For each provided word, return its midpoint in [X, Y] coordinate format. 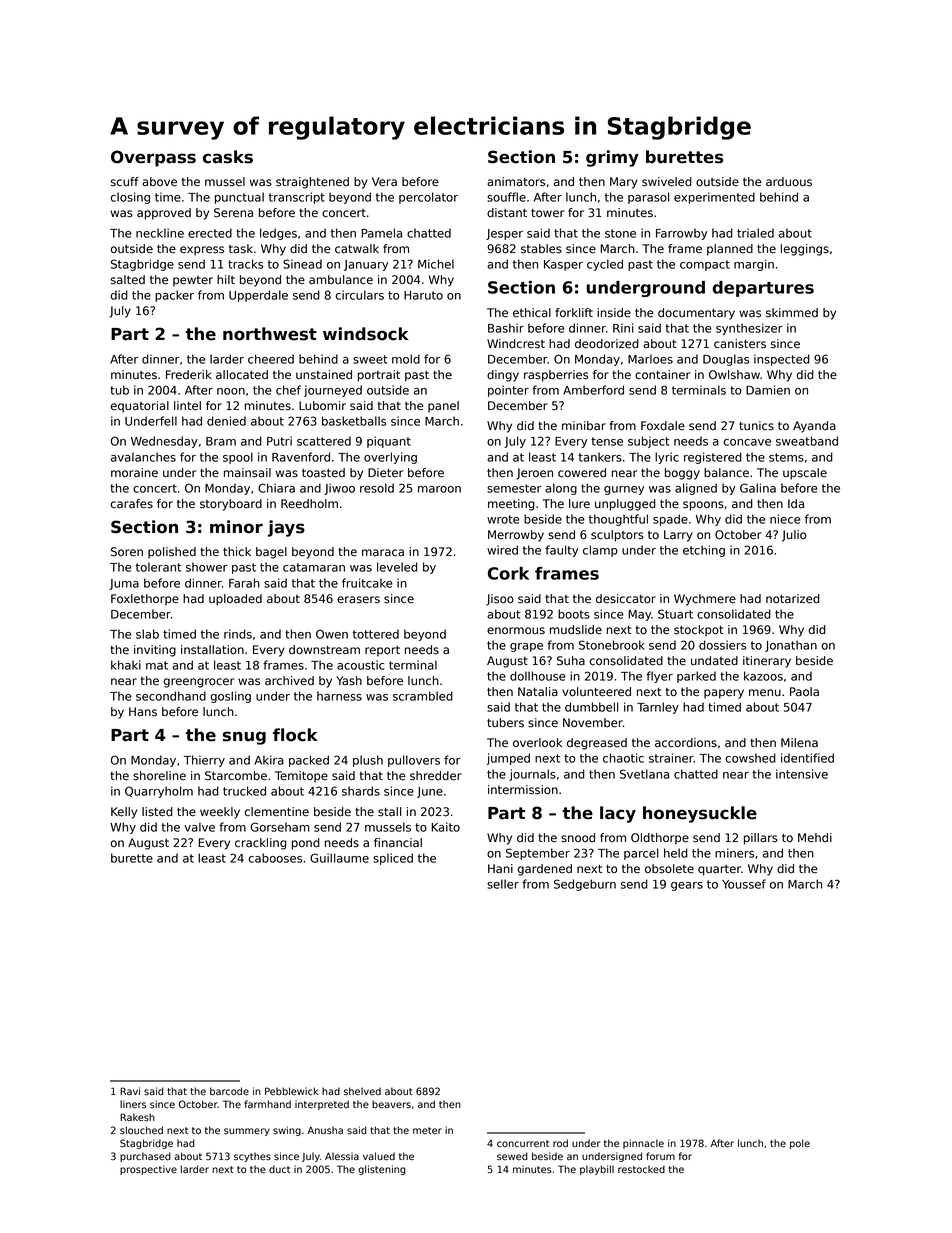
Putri [279, 441]
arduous [789, 182]
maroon [439, 489]
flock [295, 735]
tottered [376, 634]
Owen [332, 634]
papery [724, 694]
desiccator [626, 599]
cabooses [275, 858]
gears [687, 886]
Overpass [153, 158]
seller [503, 884]
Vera [384, 182]
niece [785, 519]
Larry [678, 536]
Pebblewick [291, 1091]
